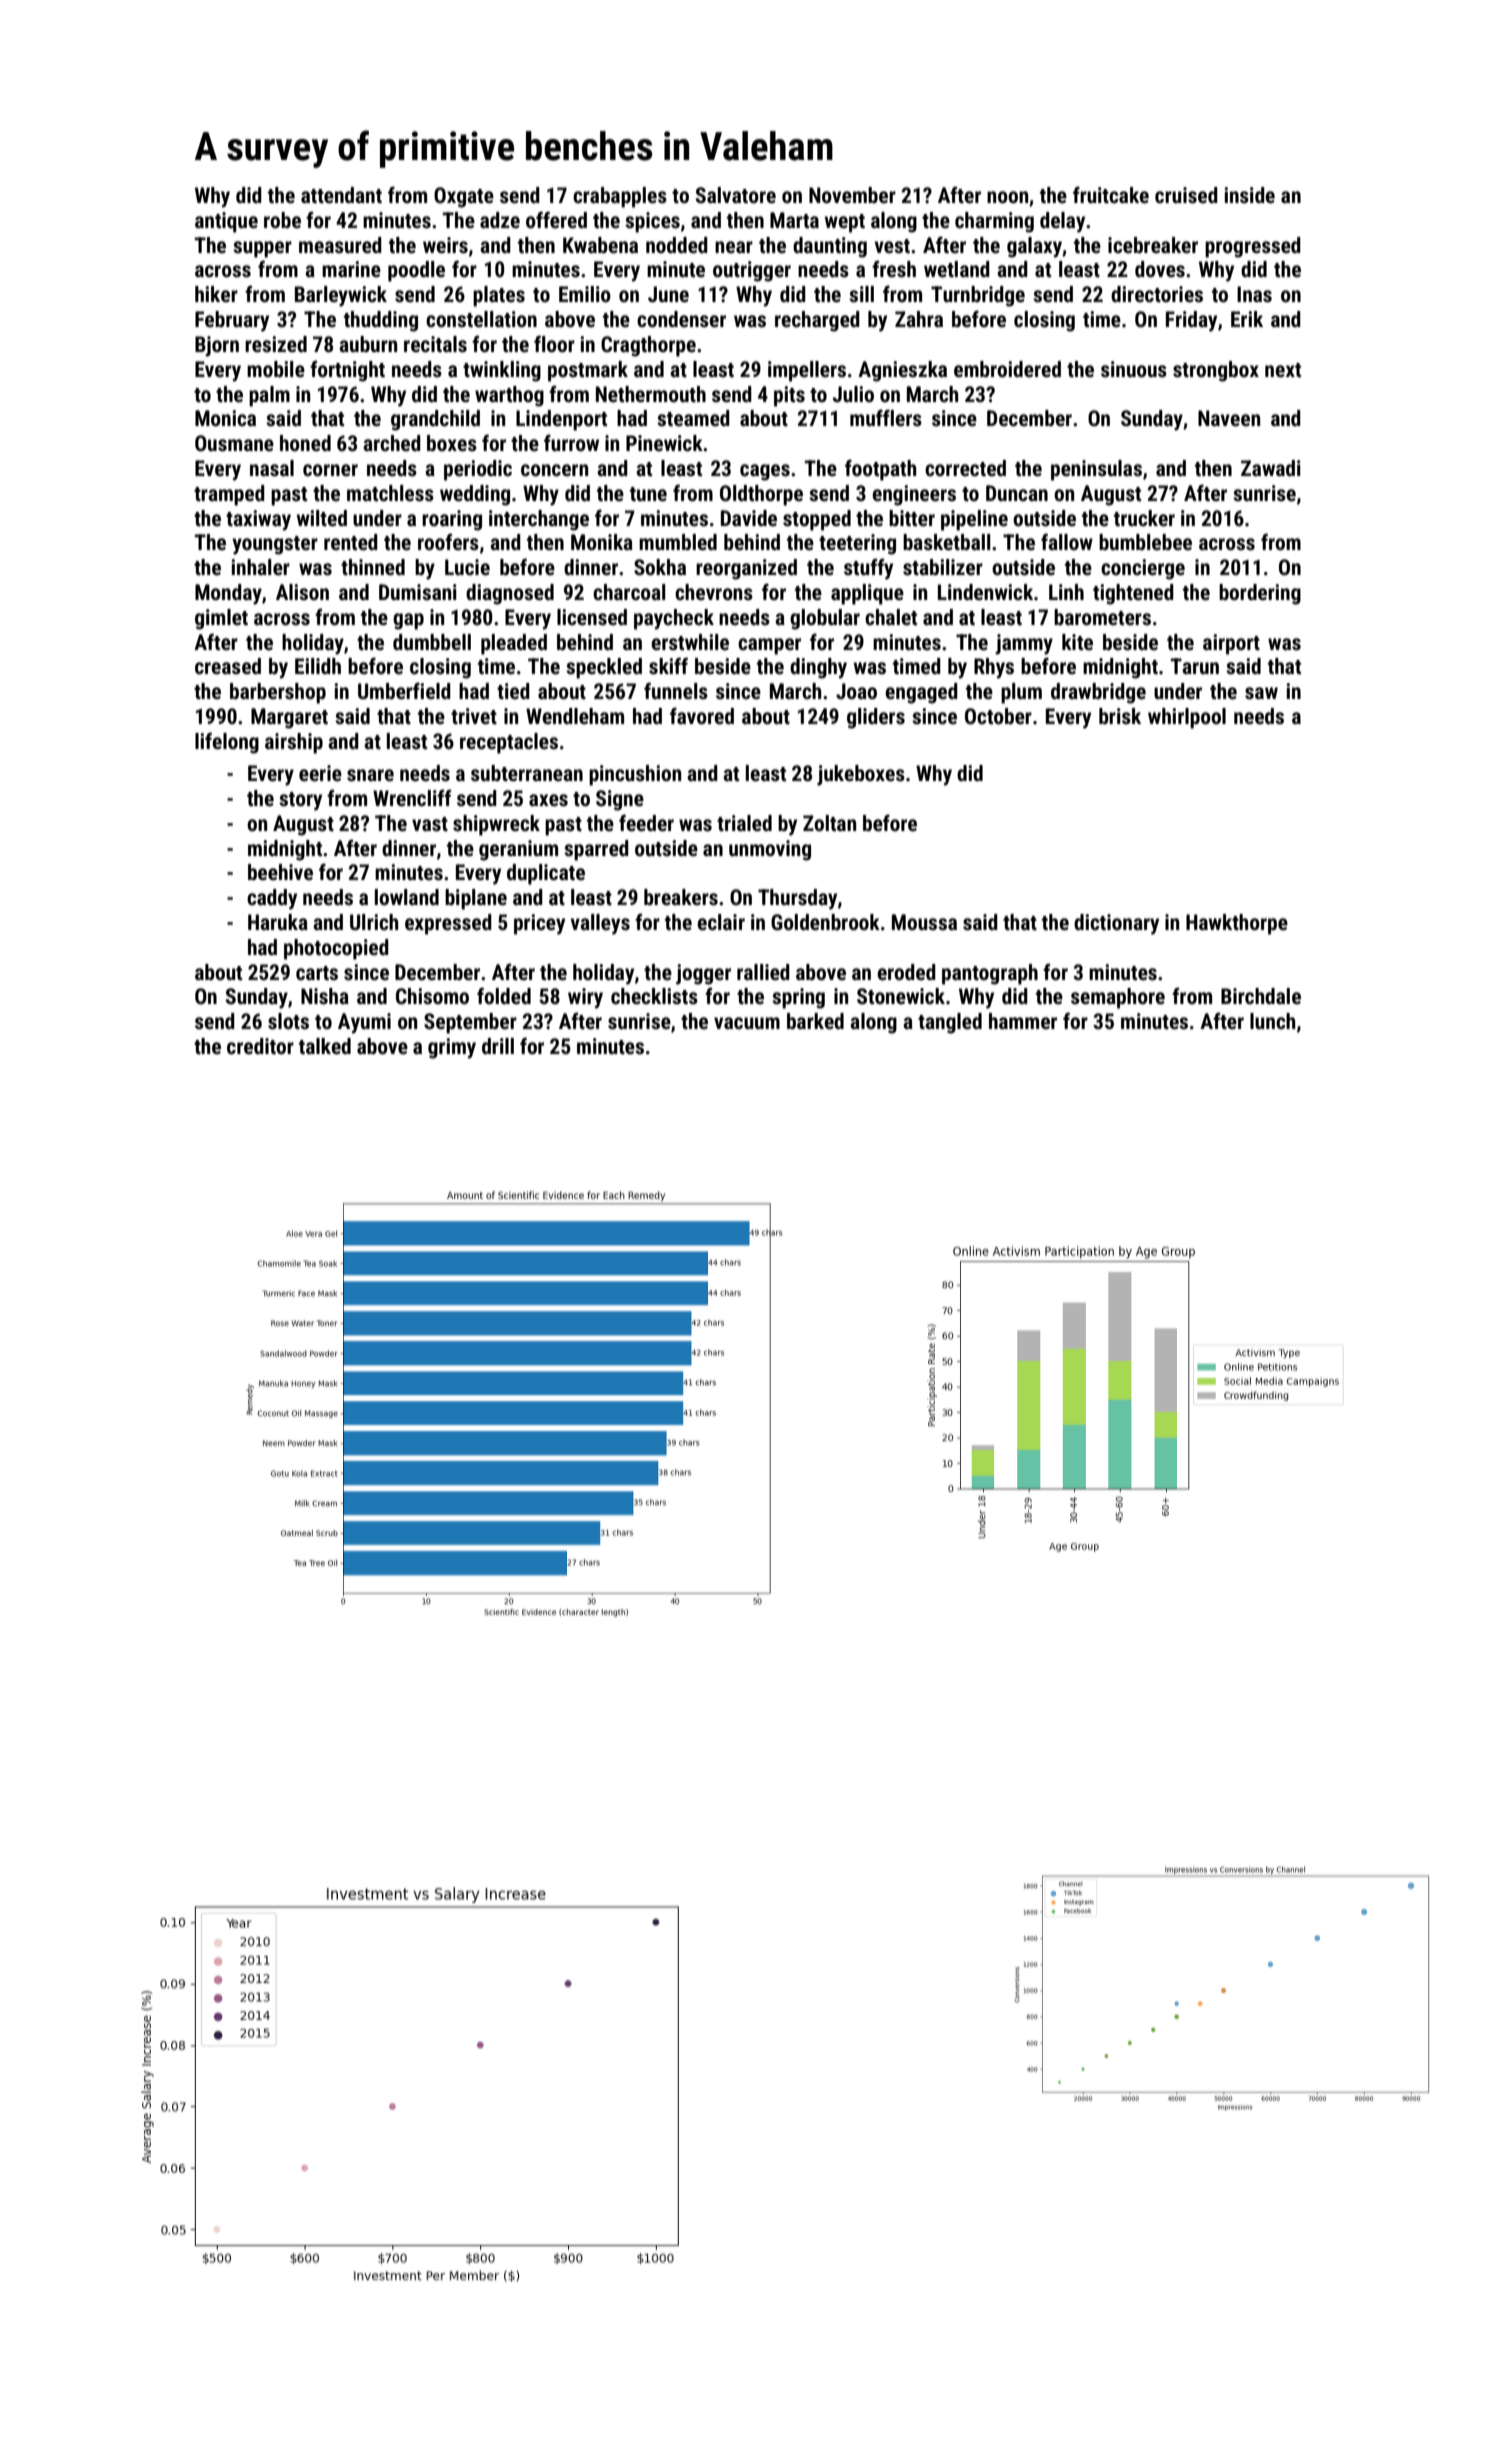 The width and height of the screenshot is (1496, 2464). What do you see at coordinates (1120, 716) in the screenshot?
I see `brisk` at bounding box center [1120, 716].
